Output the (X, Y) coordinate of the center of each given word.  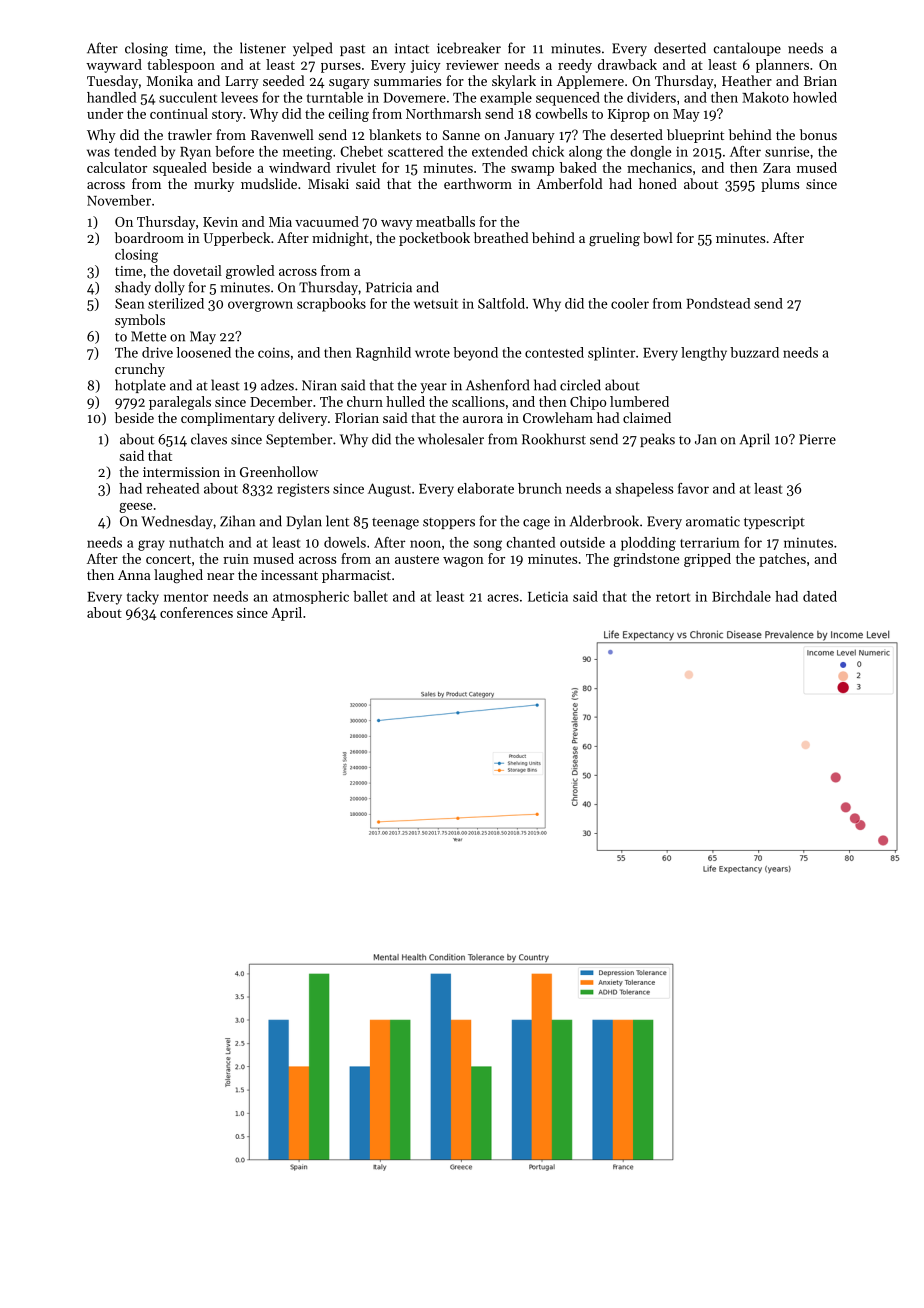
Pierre (817, 439)
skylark (514, 82)
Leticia (548, 596)
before (234, 151)
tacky (143, 598)
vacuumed (327, 221)
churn (365, 401)
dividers (651, 97)
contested (554, 352)
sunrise (787, 152)
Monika (170, 80)
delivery (302, 419)
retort (673, 597)
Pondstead (718, 303)
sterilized (176, 303)
